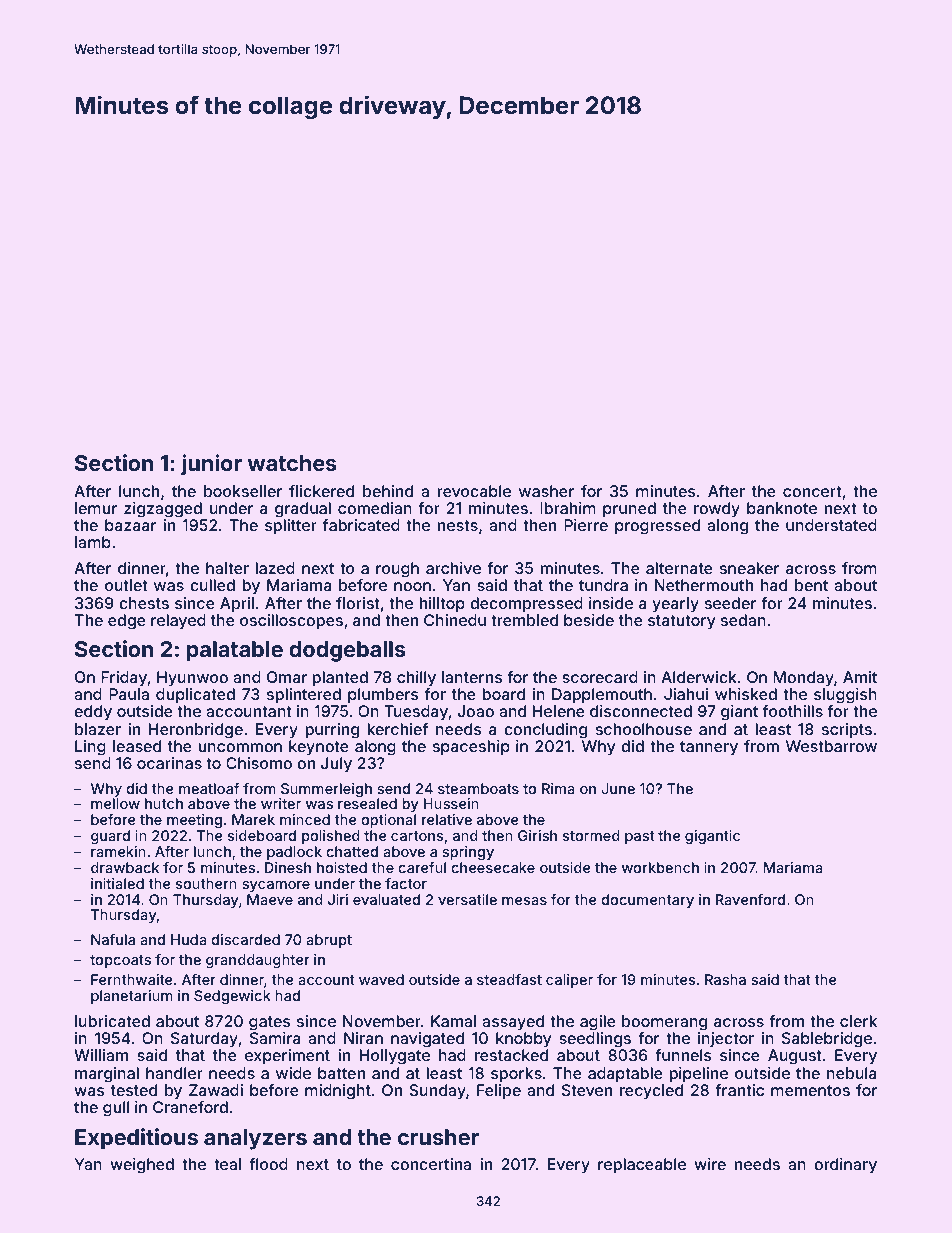 This screenshot has width=952, height=1233. What do you see at coordinates (195, 696) in the screenshot?
I see `duplicated` at bounding box center [195, 696].
